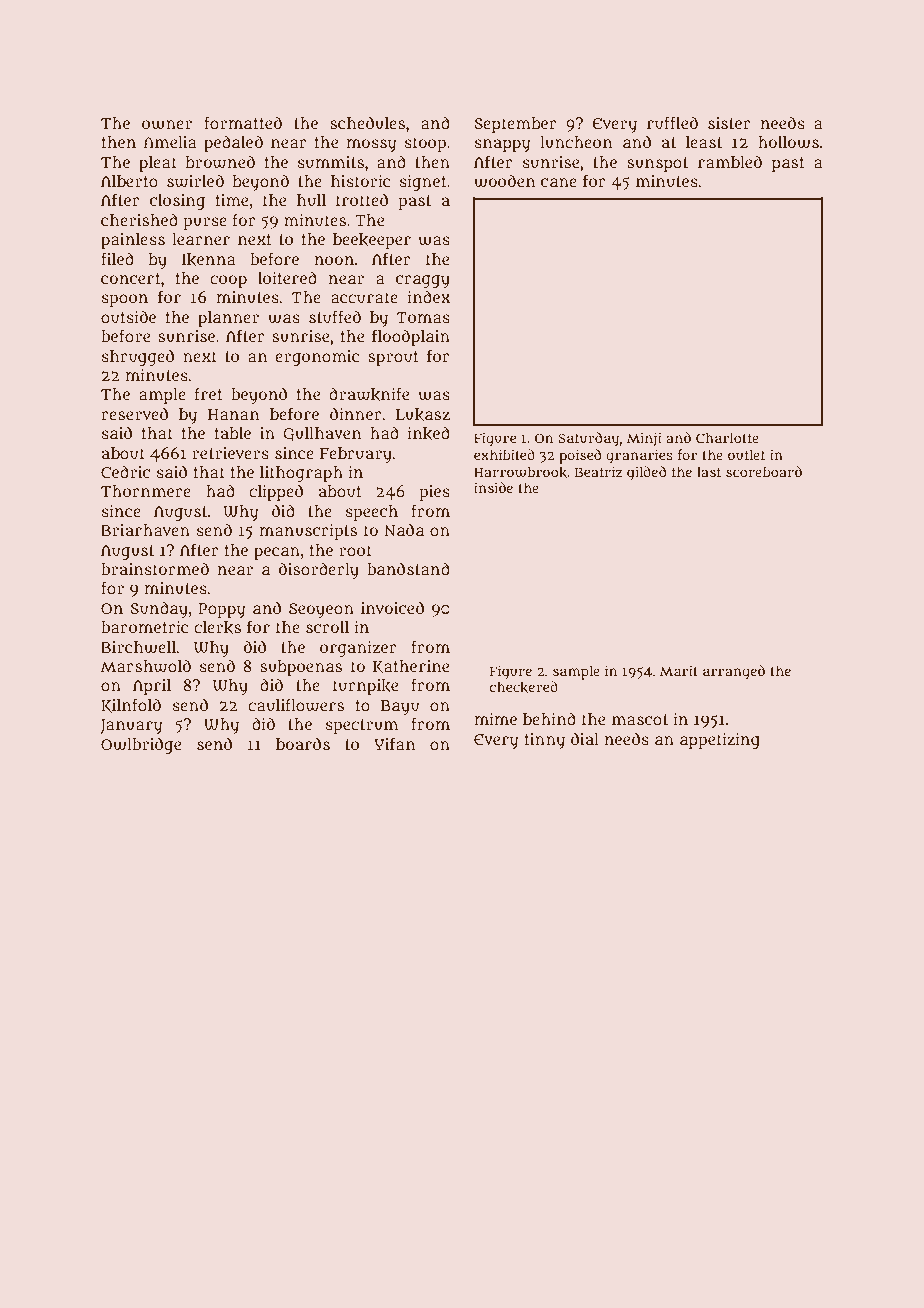  Describe the element at coordinates (727, 437) in the page. I see `Charlotte` at that location.
